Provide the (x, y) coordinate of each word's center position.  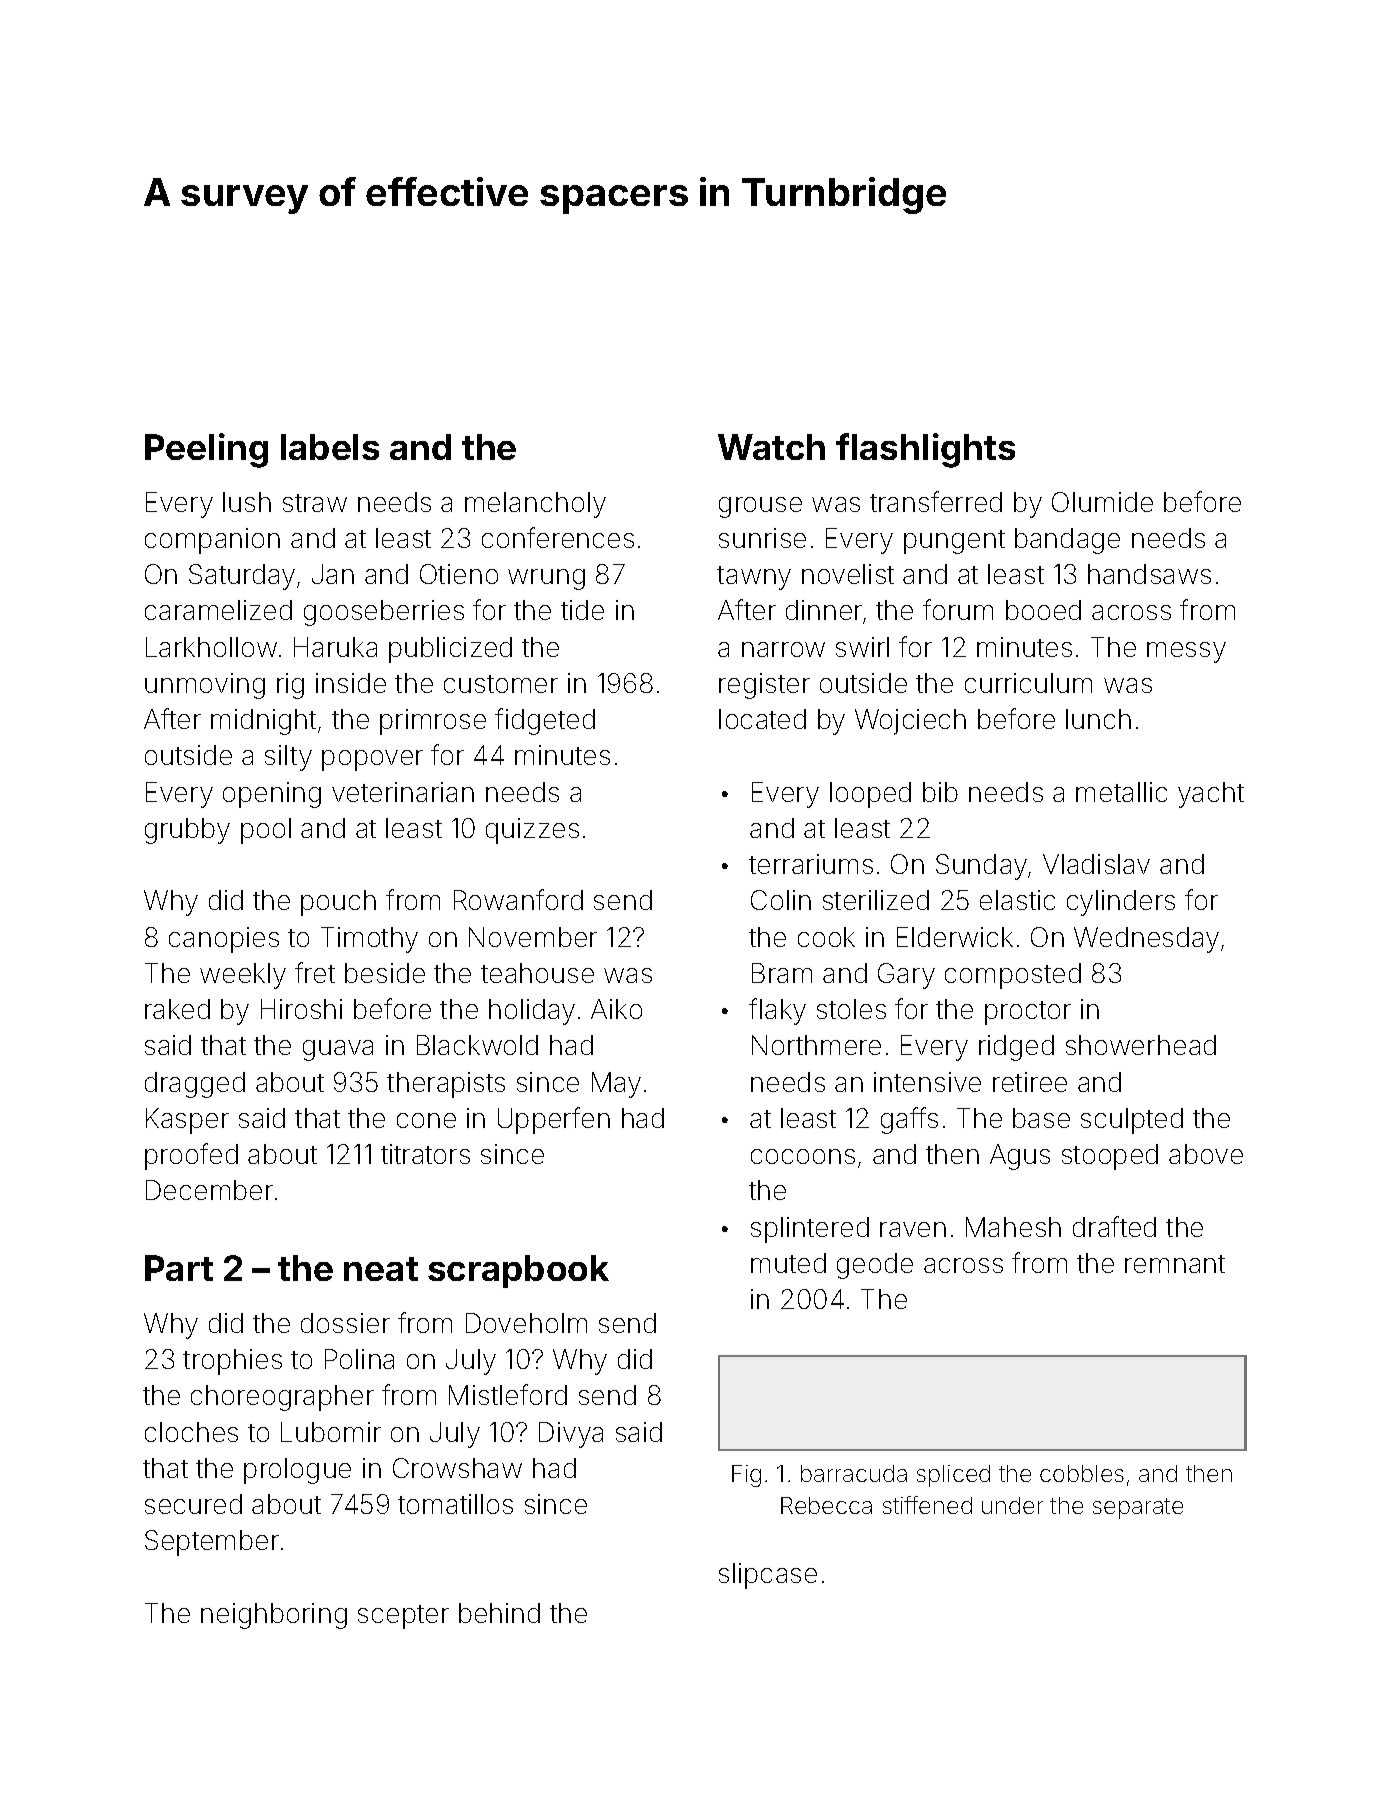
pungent (954, 542)
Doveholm (526, 1323)
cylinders (1121, 903)
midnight (263, 722)
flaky (777, 1011)
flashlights (925, 450)
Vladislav (1096, 864)
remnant (1175, 1264)
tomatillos (455, 1504)
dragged (195, 1085)
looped (870, 795)
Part (179, 1268)
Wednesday (1146, 940)
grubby (187, 831)
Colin (781, 900)
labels (330, 447)
